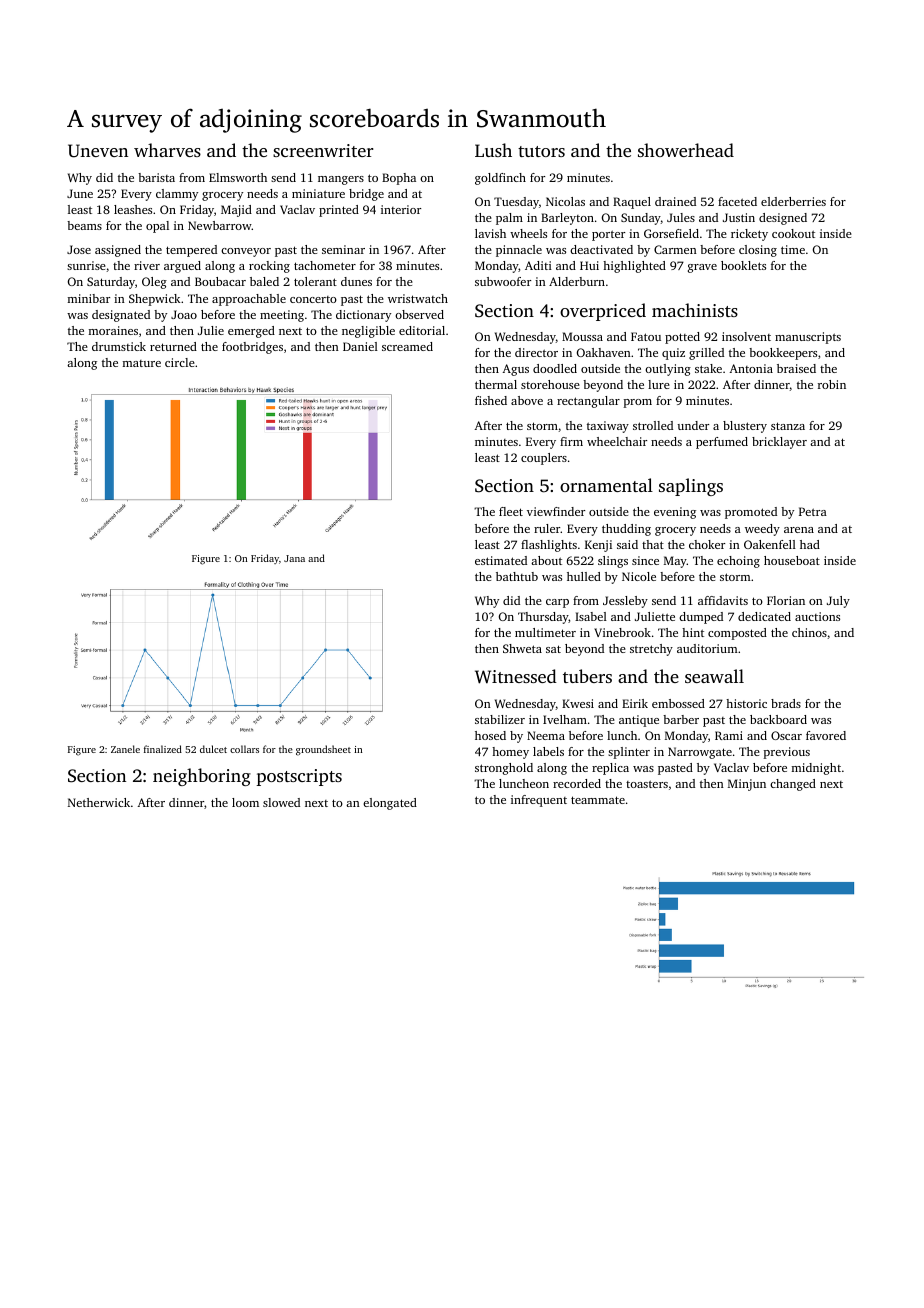  Describe the element at coordinates (632, 203) in the screenshot. I see `Raquel` at that location.
